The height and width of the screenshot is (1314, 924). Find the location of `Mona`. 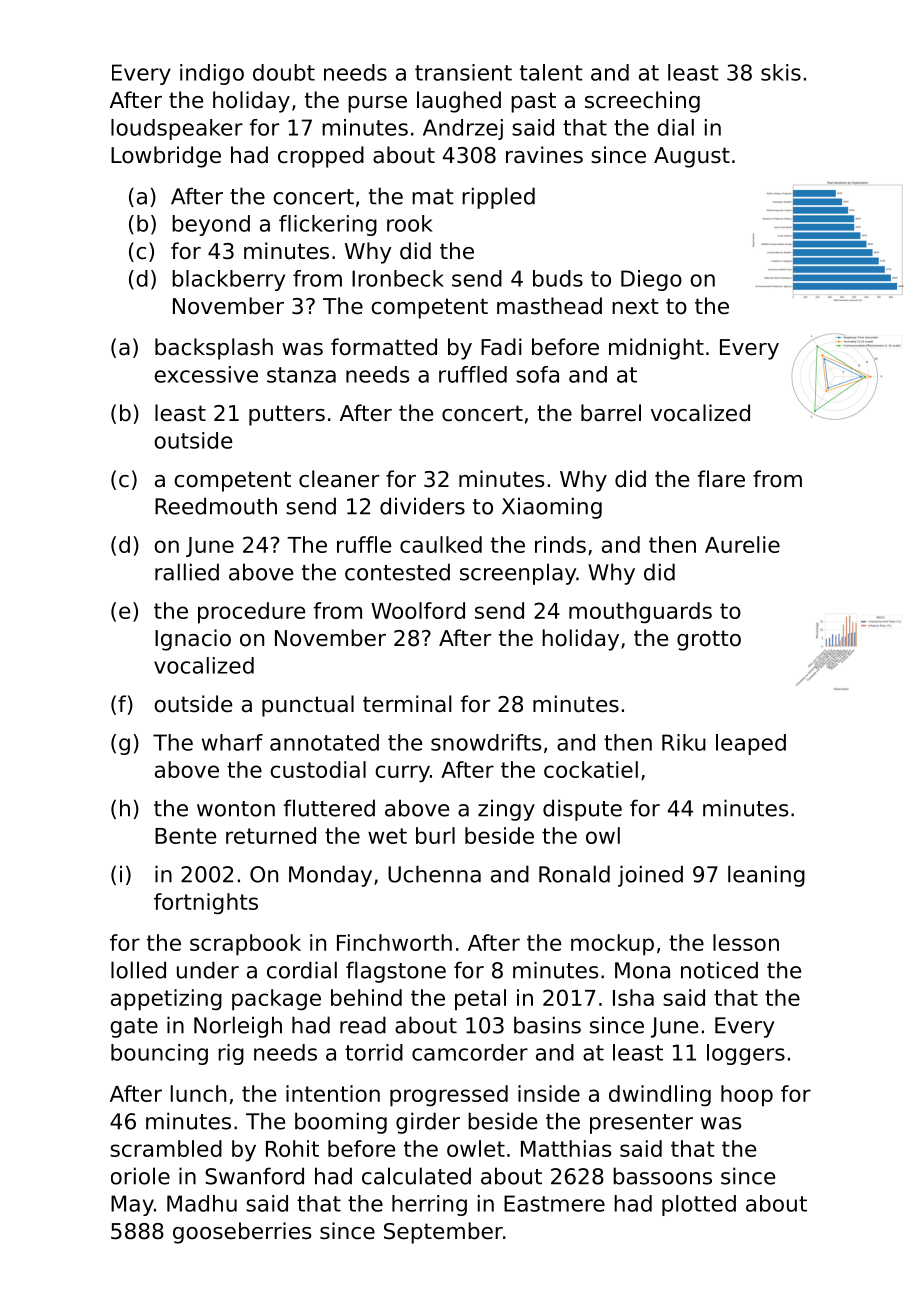

Mona is located at coordinates (642, 970).
